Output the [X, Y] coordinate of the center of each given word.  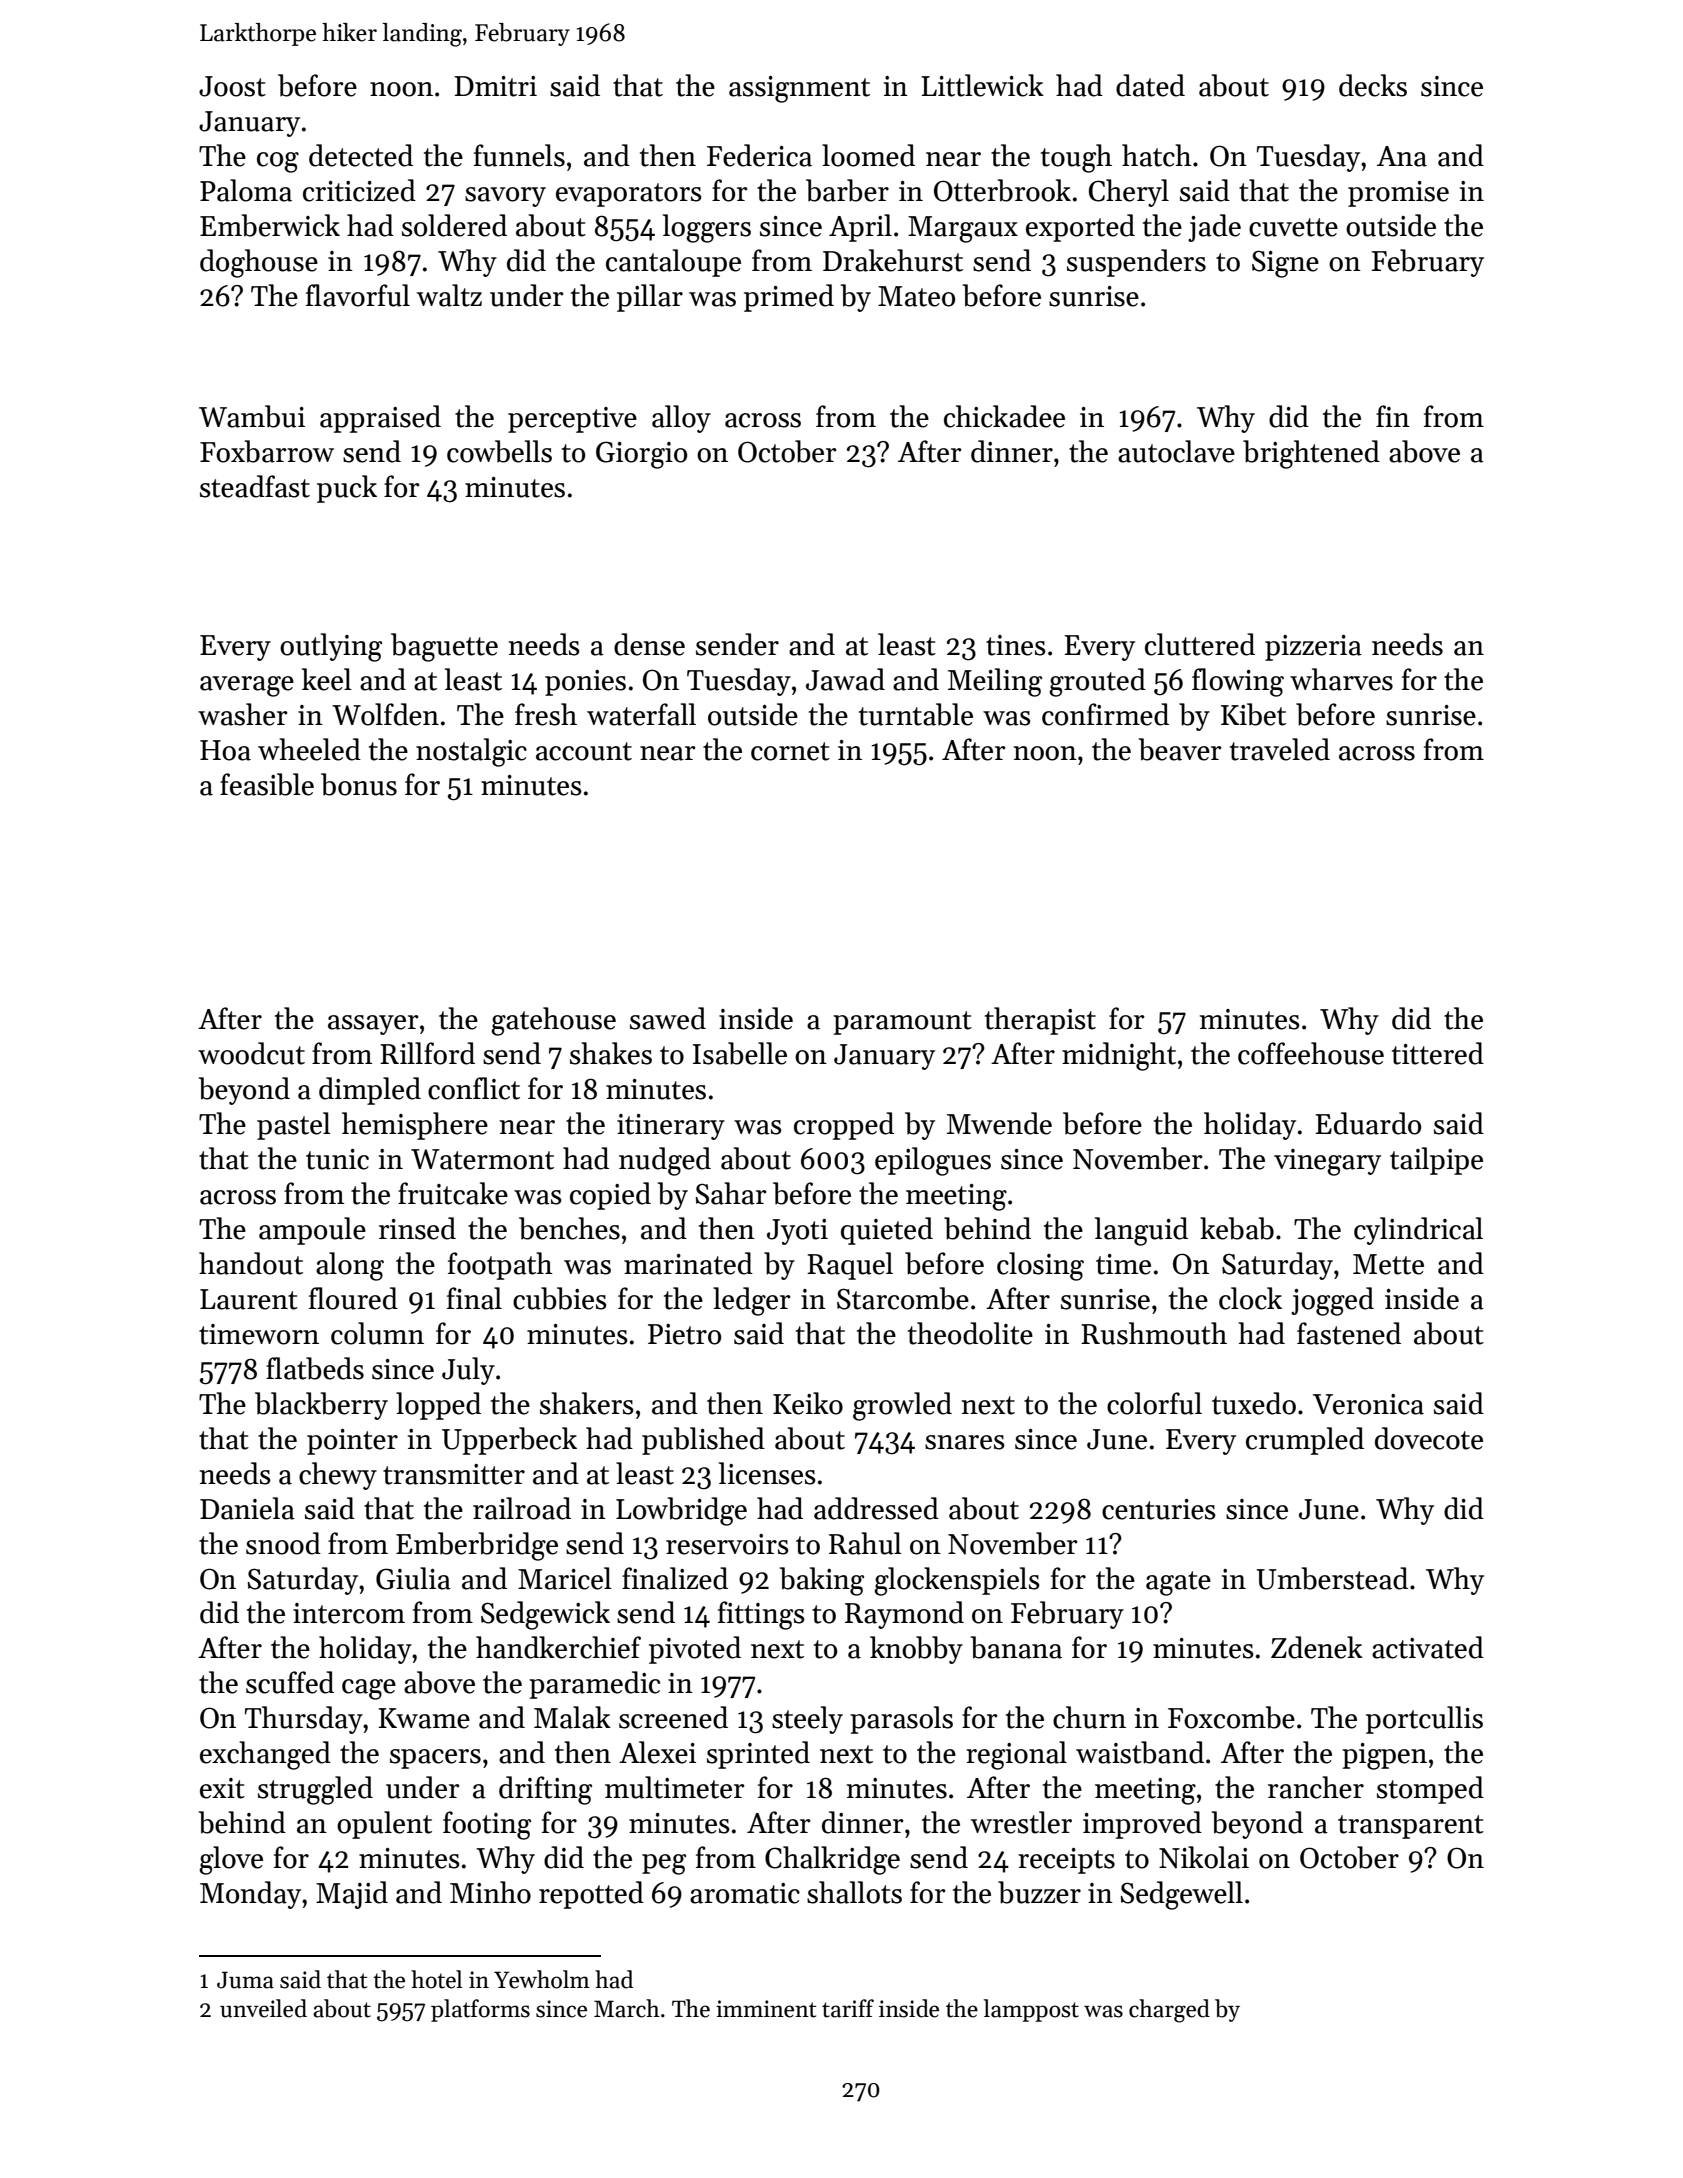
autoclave [1176, 451]
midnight [1119, 1056]
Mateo [916, 296]
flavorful [358, 295]
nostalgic [471, 752]
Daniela [247, 1508]
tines [1016, 645]
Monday [250, 1895]
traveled [1280, 749]
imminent [766, 2009]
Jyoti [797, 1232]
